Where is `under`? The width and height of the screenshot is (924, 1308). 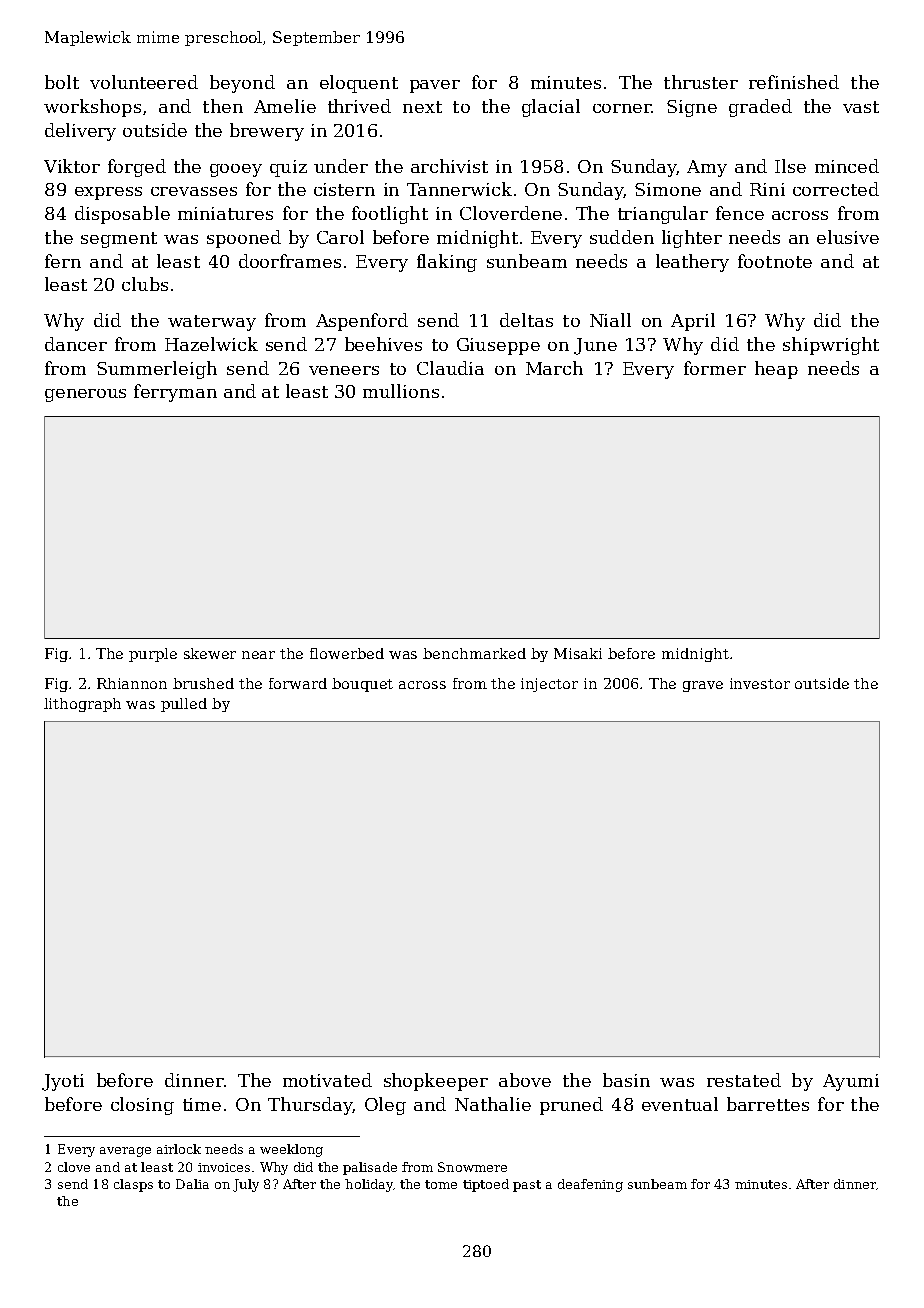 under is located at coordinates (341, 166).
